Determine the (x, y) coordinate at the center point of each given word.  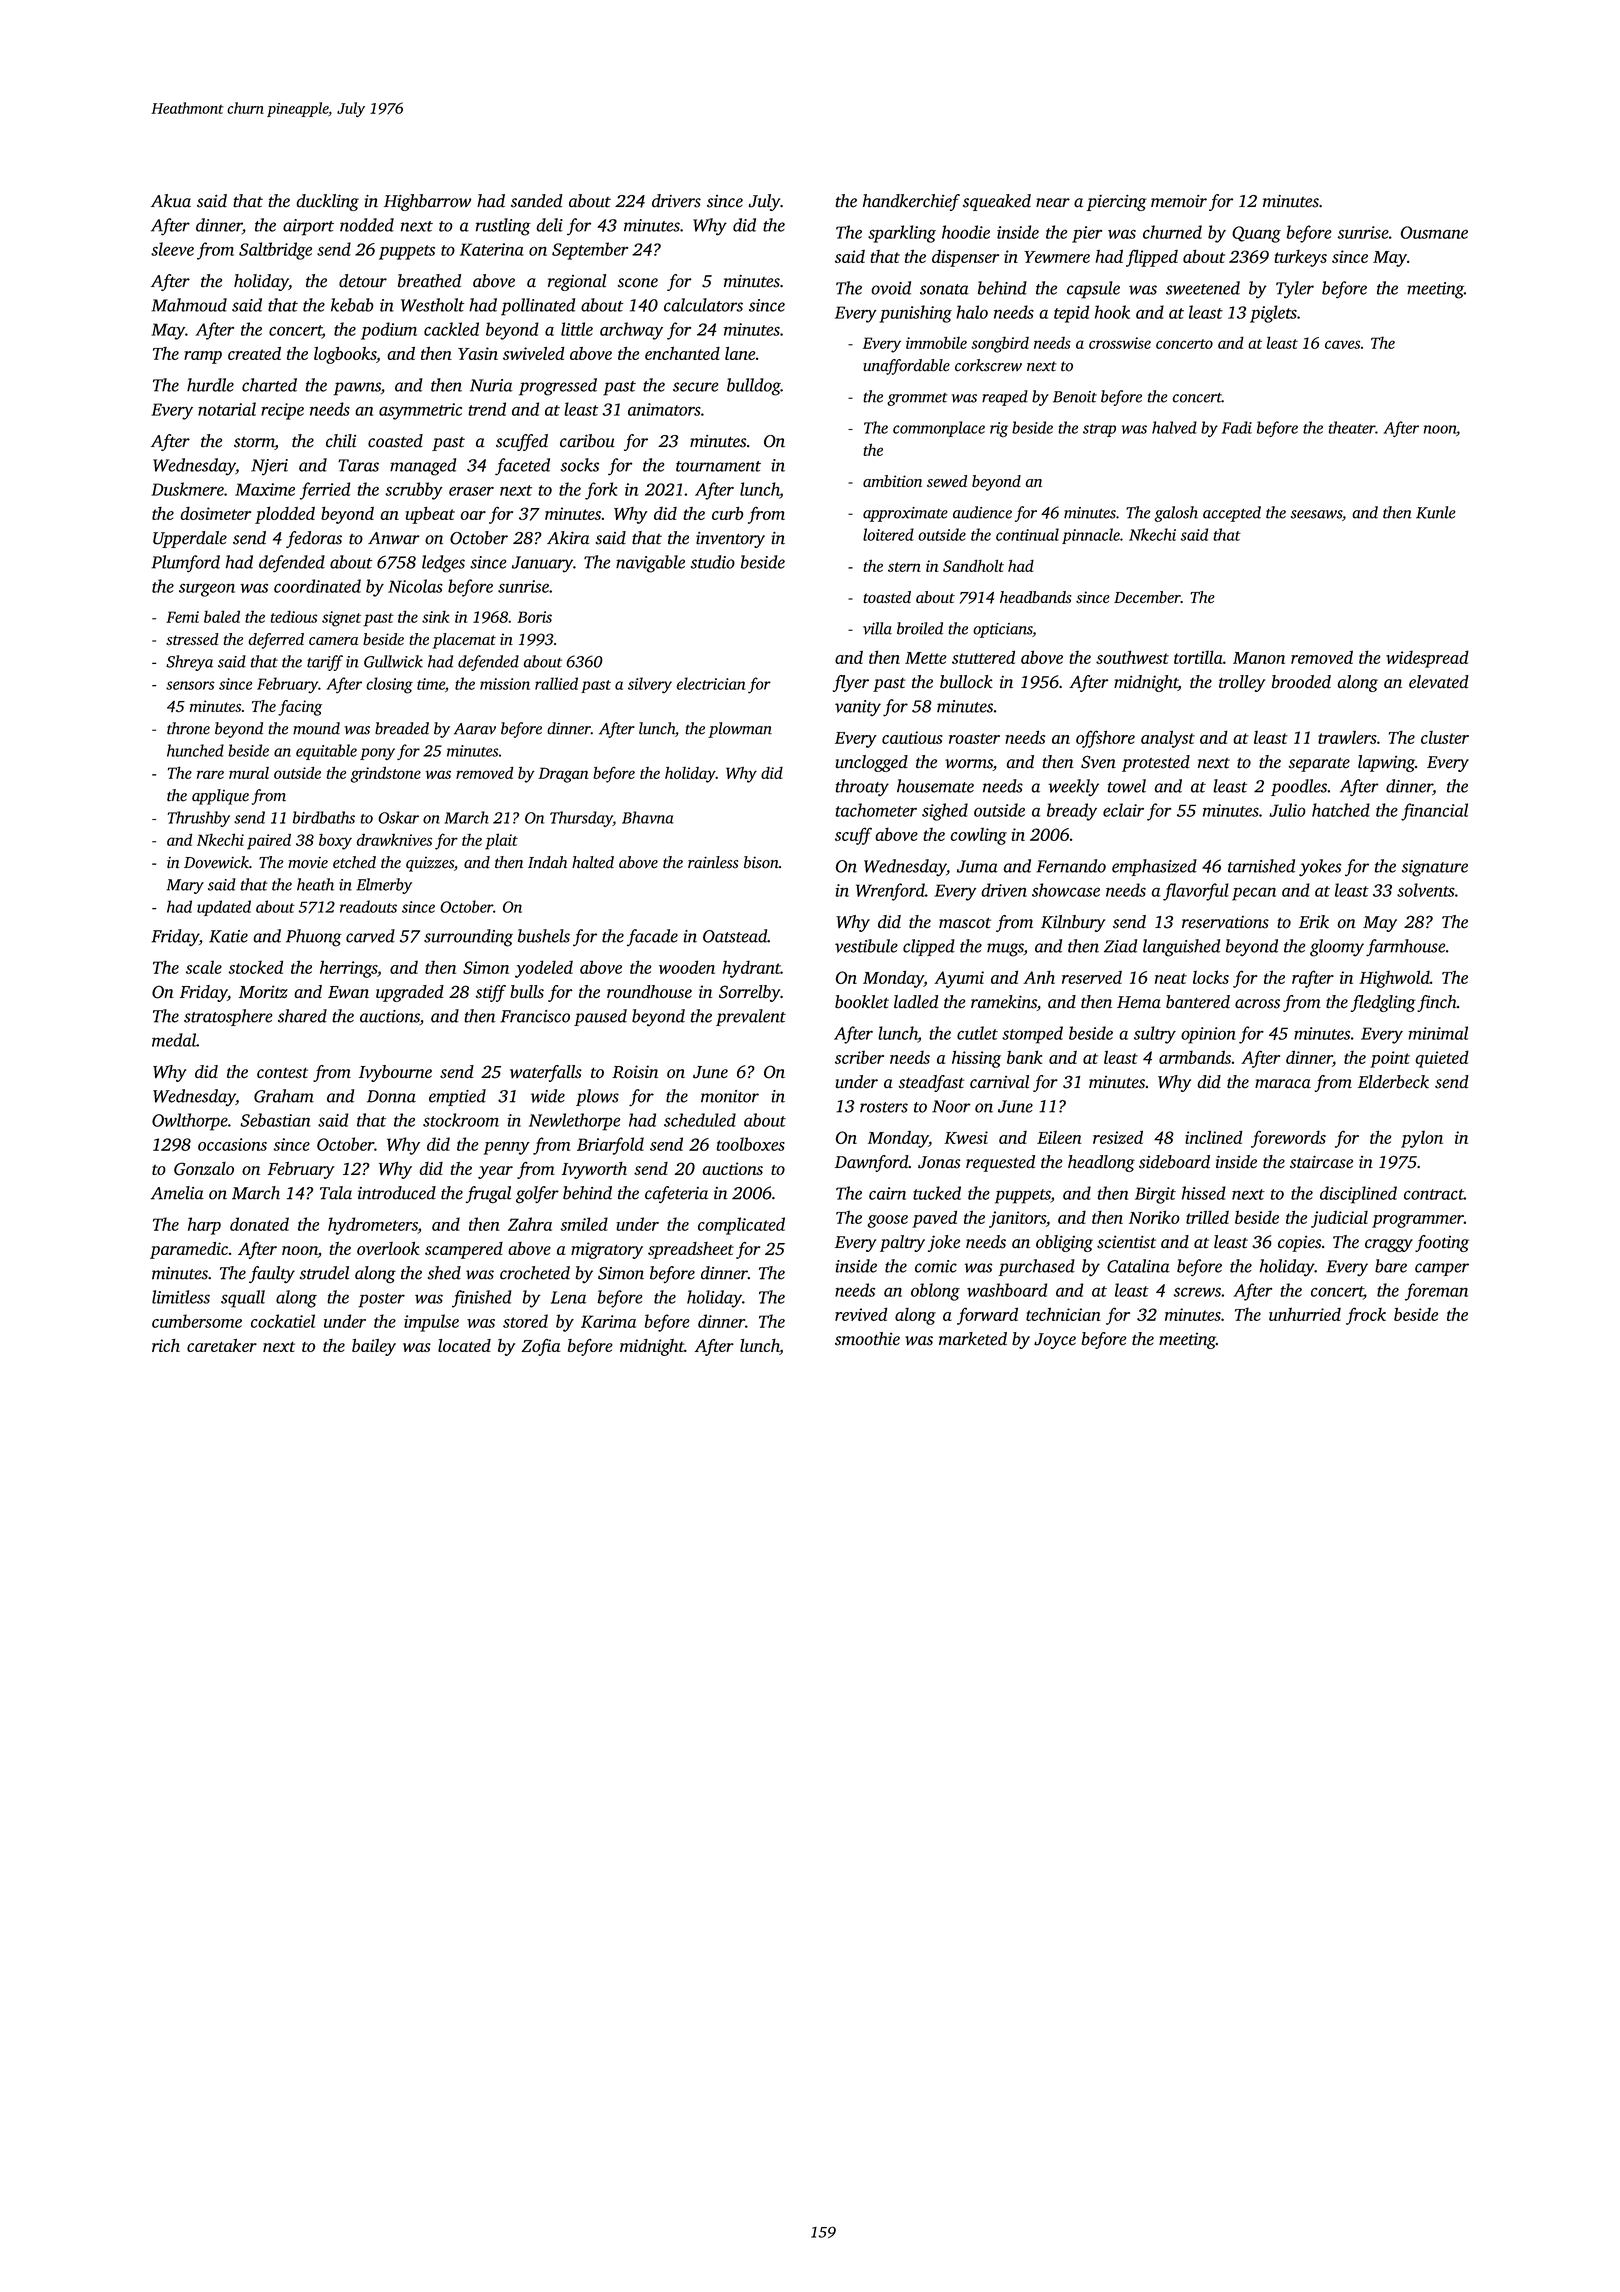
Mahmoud (189, 305)
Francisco (535, 1016)
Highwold (1394, 979)
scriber (859, 1057)
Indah (547, 862)
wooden (687, 967)
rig (999, 430)
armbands (1195, 1057)
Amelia (177, 1193)
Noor (951, 1106)
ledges (443, 564)
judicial (1339, 1219)
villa (877, 628)
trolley (1242, 683)
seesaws (1316, 514)
